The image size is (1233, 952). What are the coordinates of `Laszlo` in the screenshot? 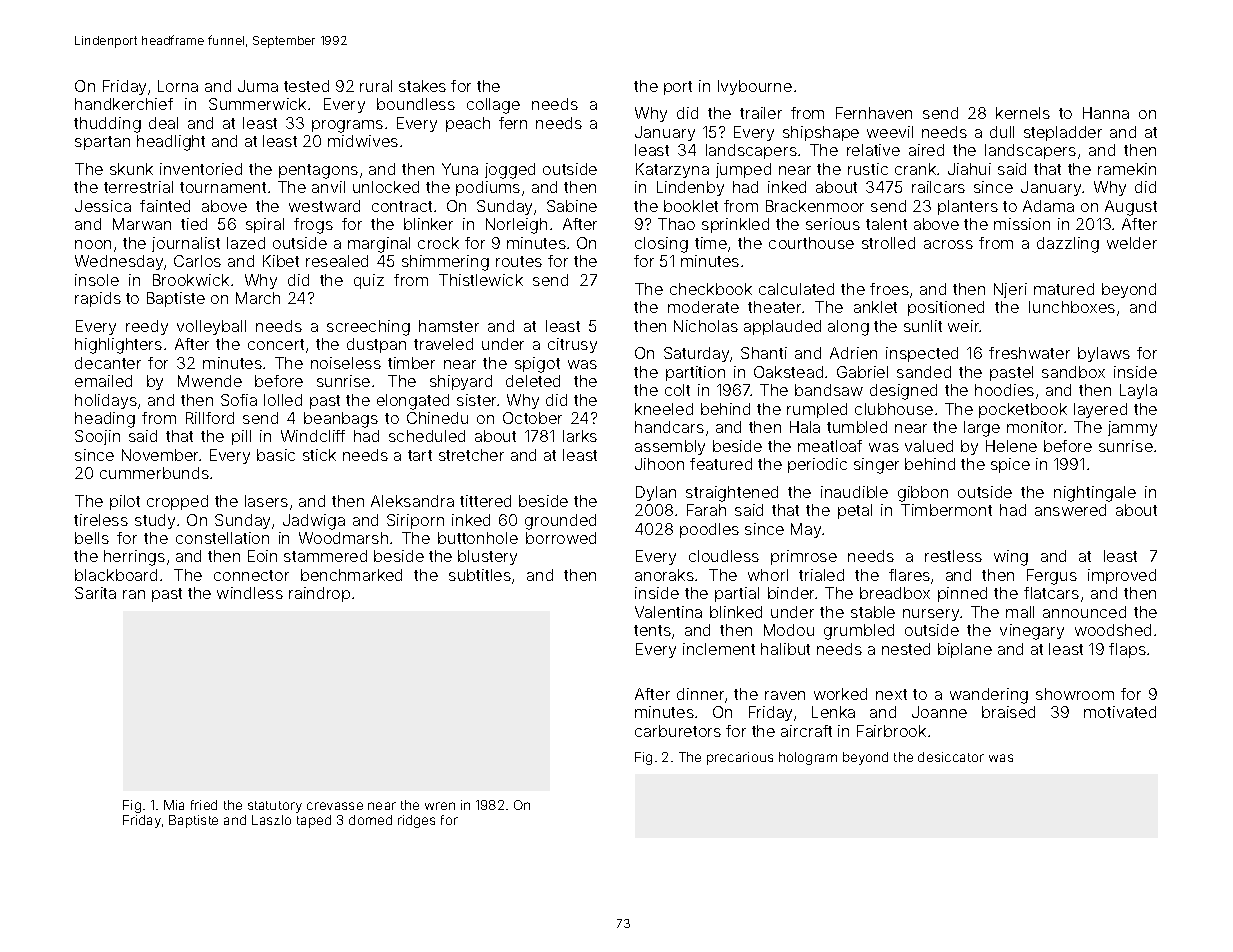 It's located at (271, 820).
